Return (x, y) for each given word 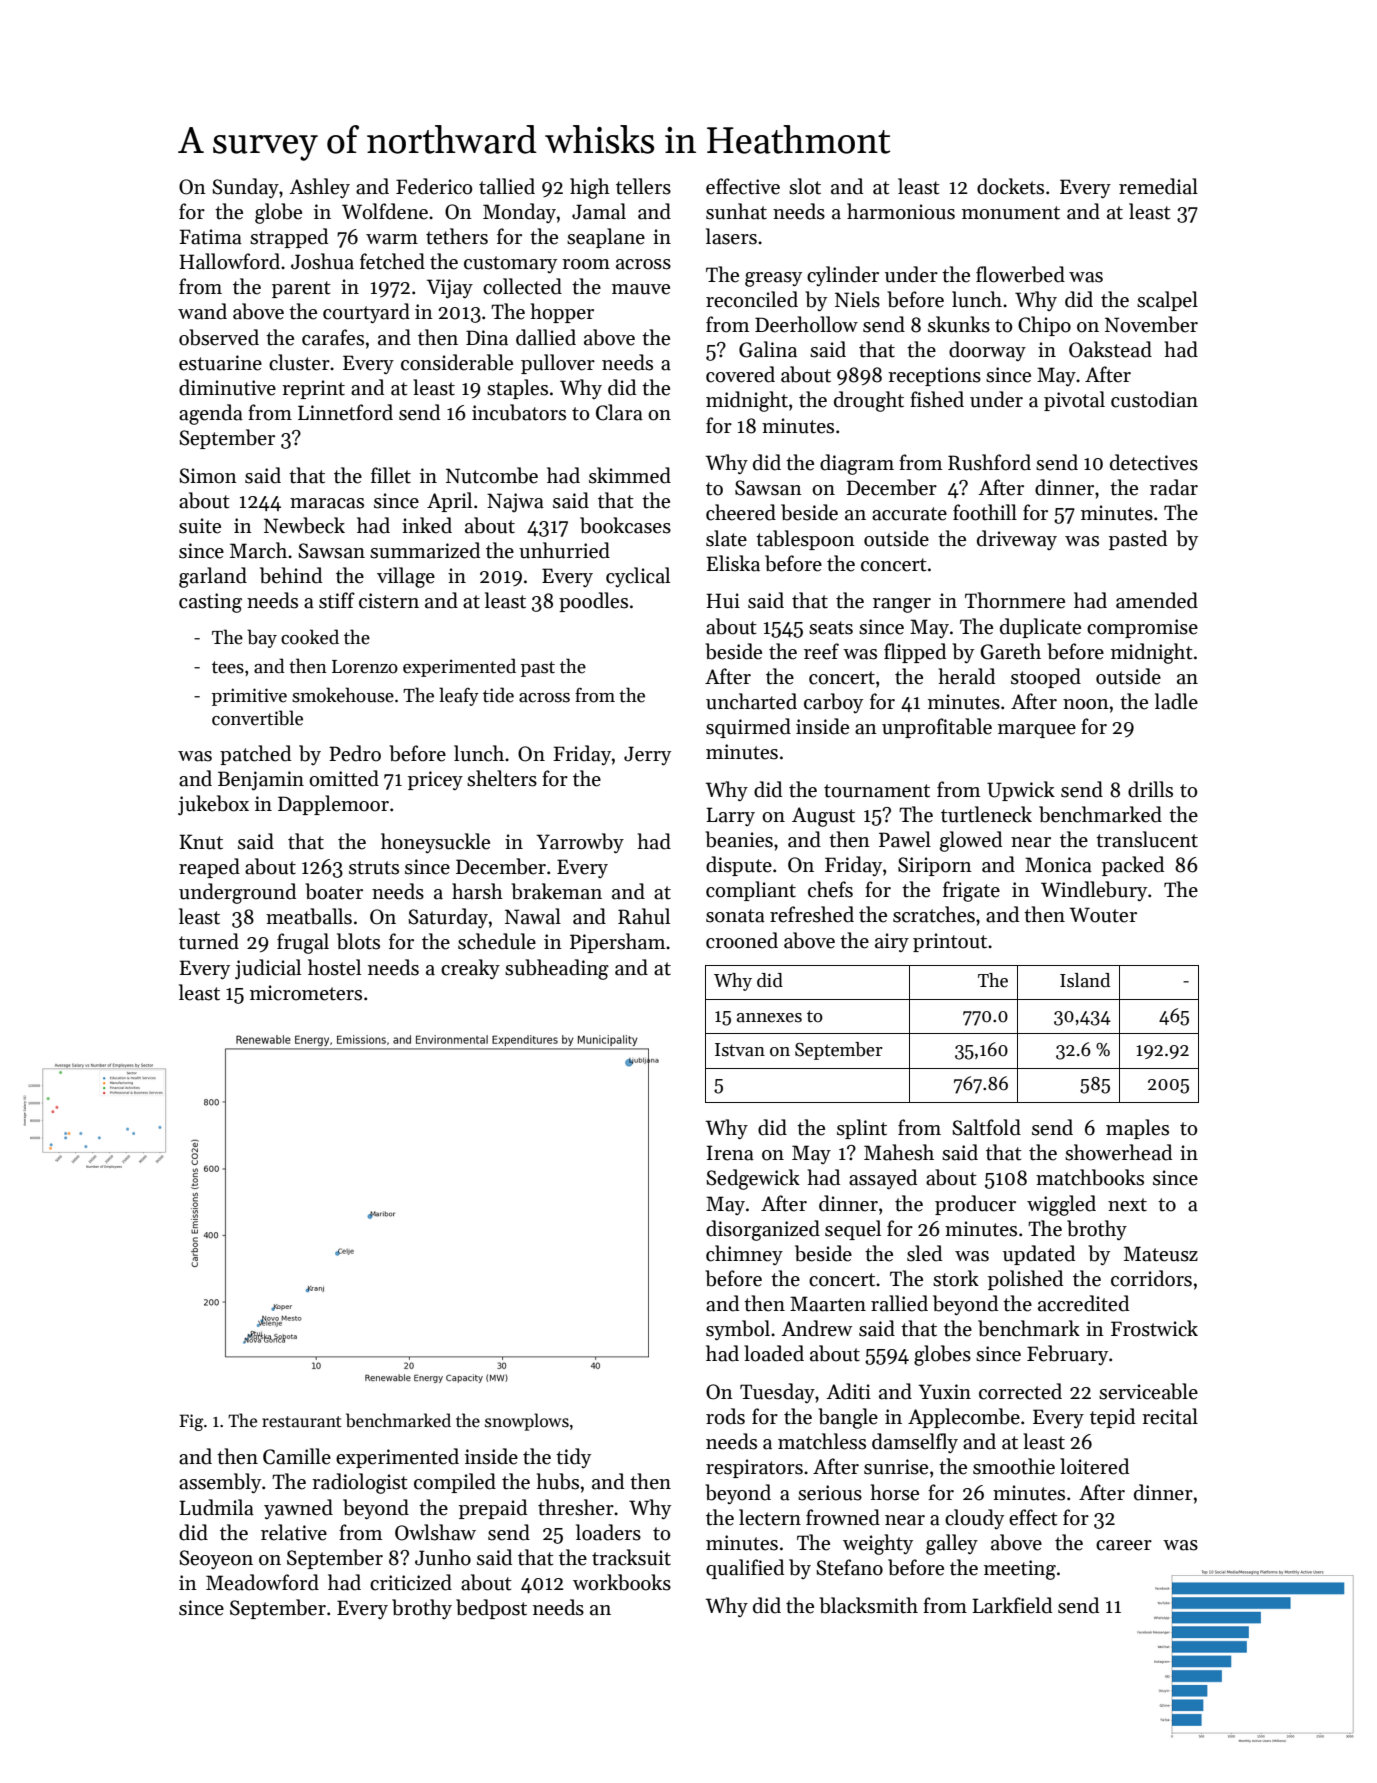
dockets (1010, 186)
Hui (723, 601)
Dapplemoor (333, 805)
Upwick (1021, 791)
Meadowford (262, 1582)
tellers (643, 186)
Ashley (319, 188)
